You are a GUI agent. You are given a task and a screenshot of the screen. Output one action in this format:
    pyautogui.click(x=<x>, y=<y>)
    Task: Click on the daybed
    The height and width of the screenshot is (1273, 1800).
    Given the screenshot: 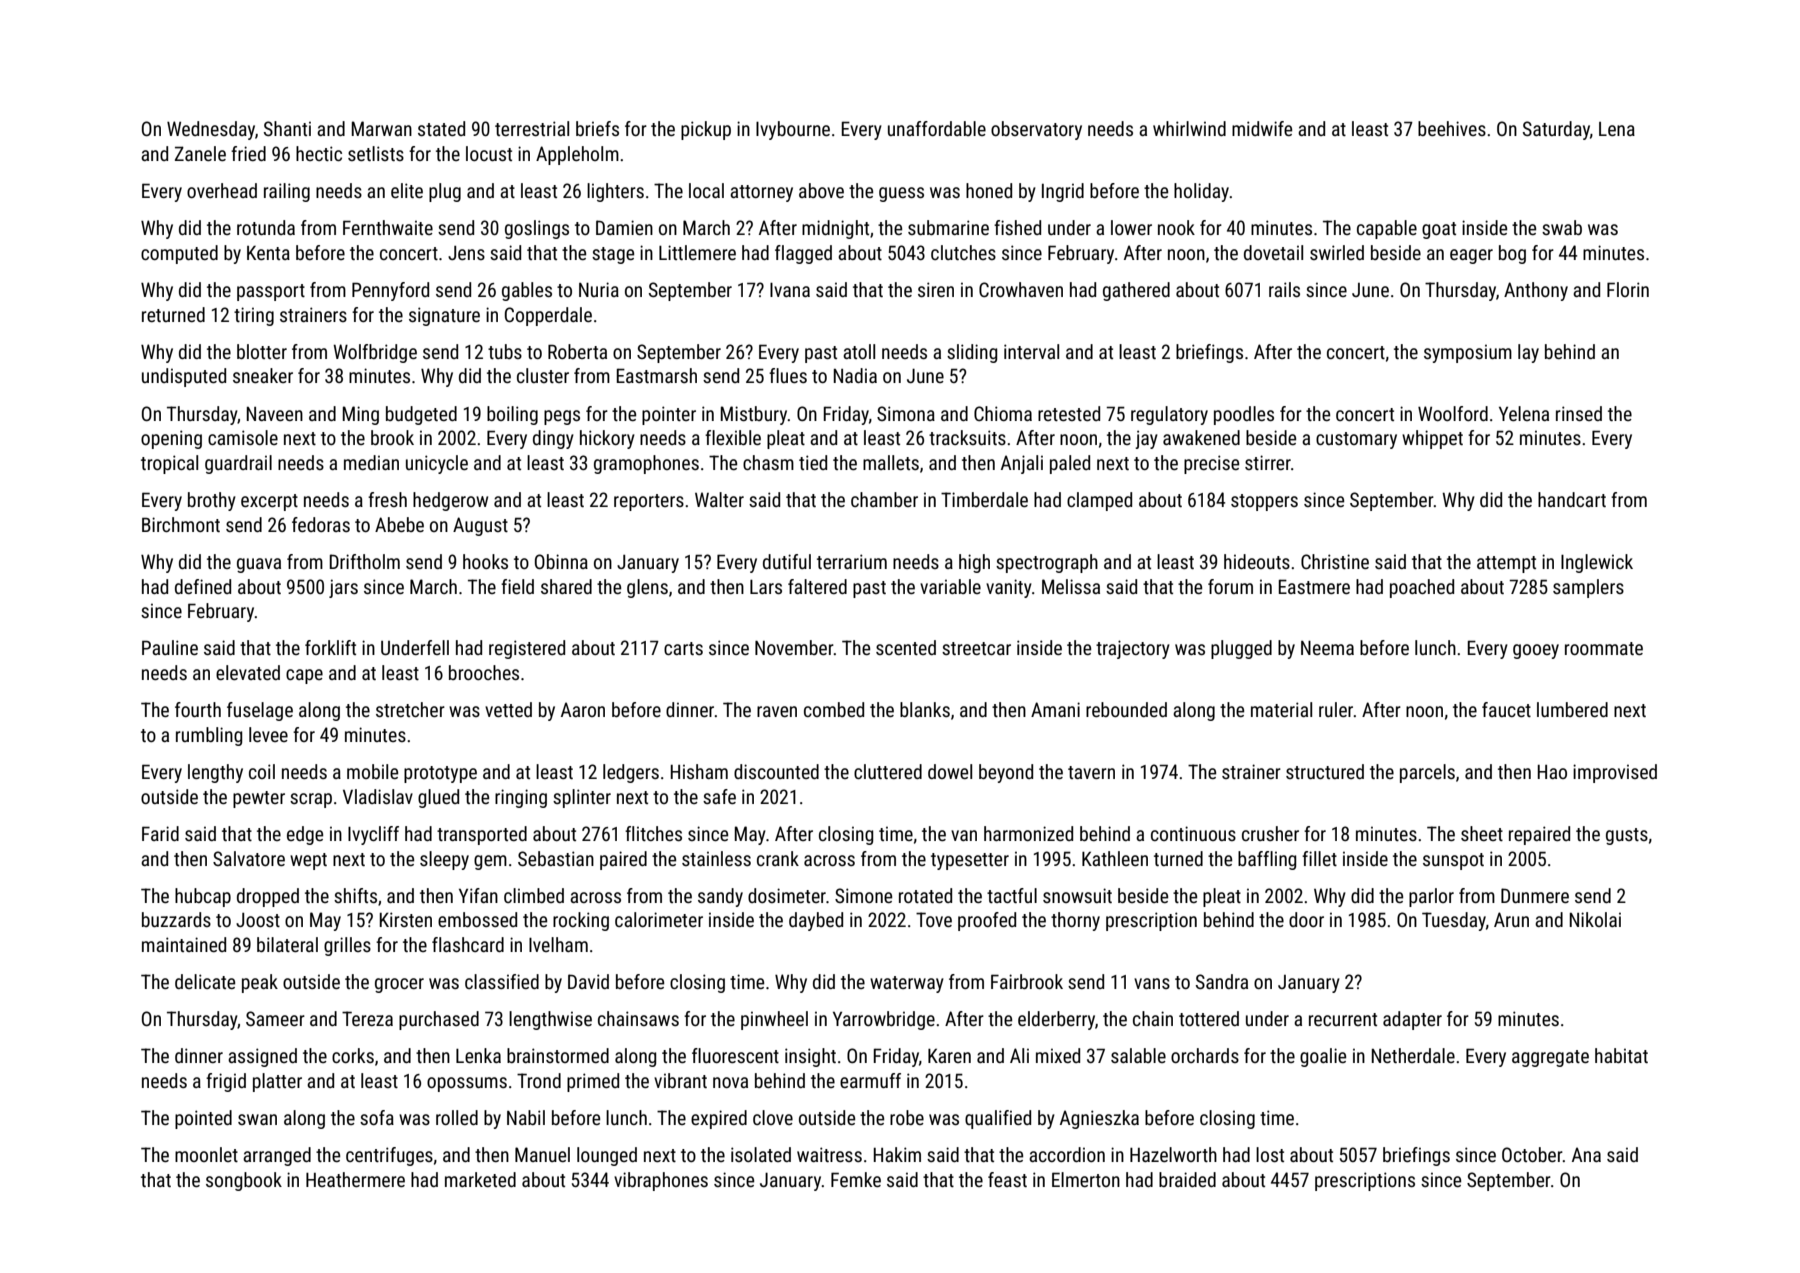 What is the action you would take?
    pyautogui.click(x=816, y=921)
